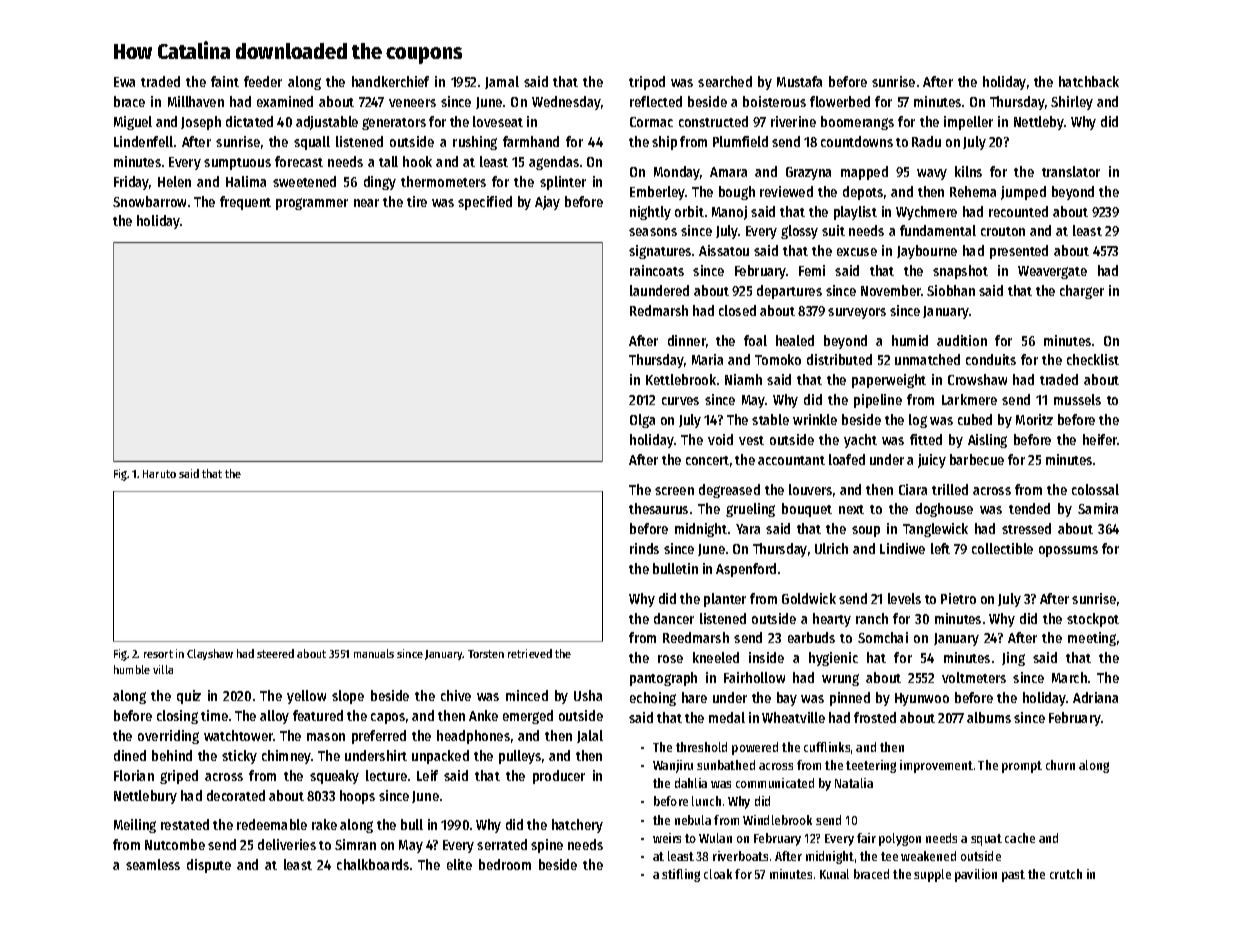 The image size is (1233, 952). I want to click on Haruto, so click(159, 474).
